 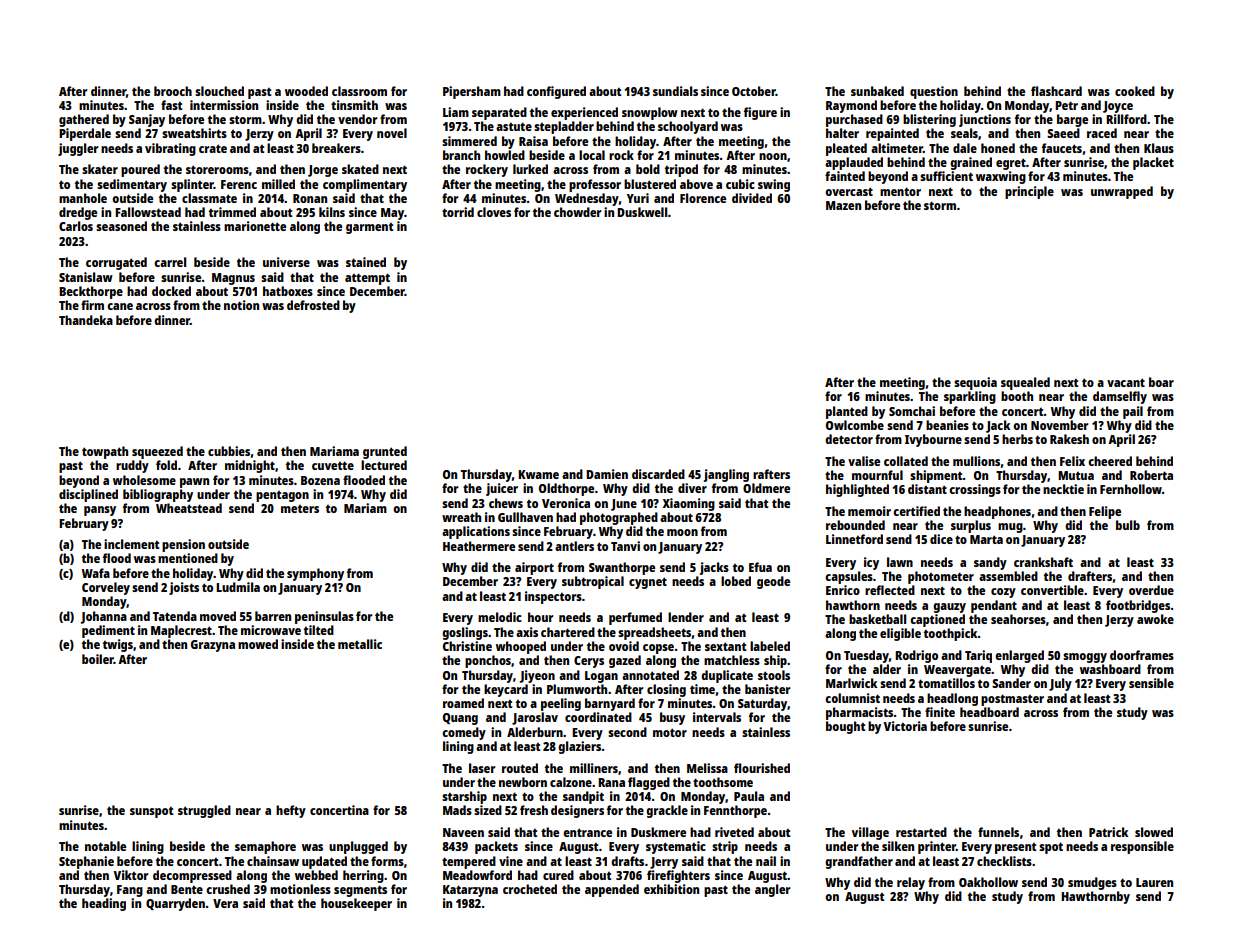 I want to click on sunbaked, so click(x=877, y=91).
